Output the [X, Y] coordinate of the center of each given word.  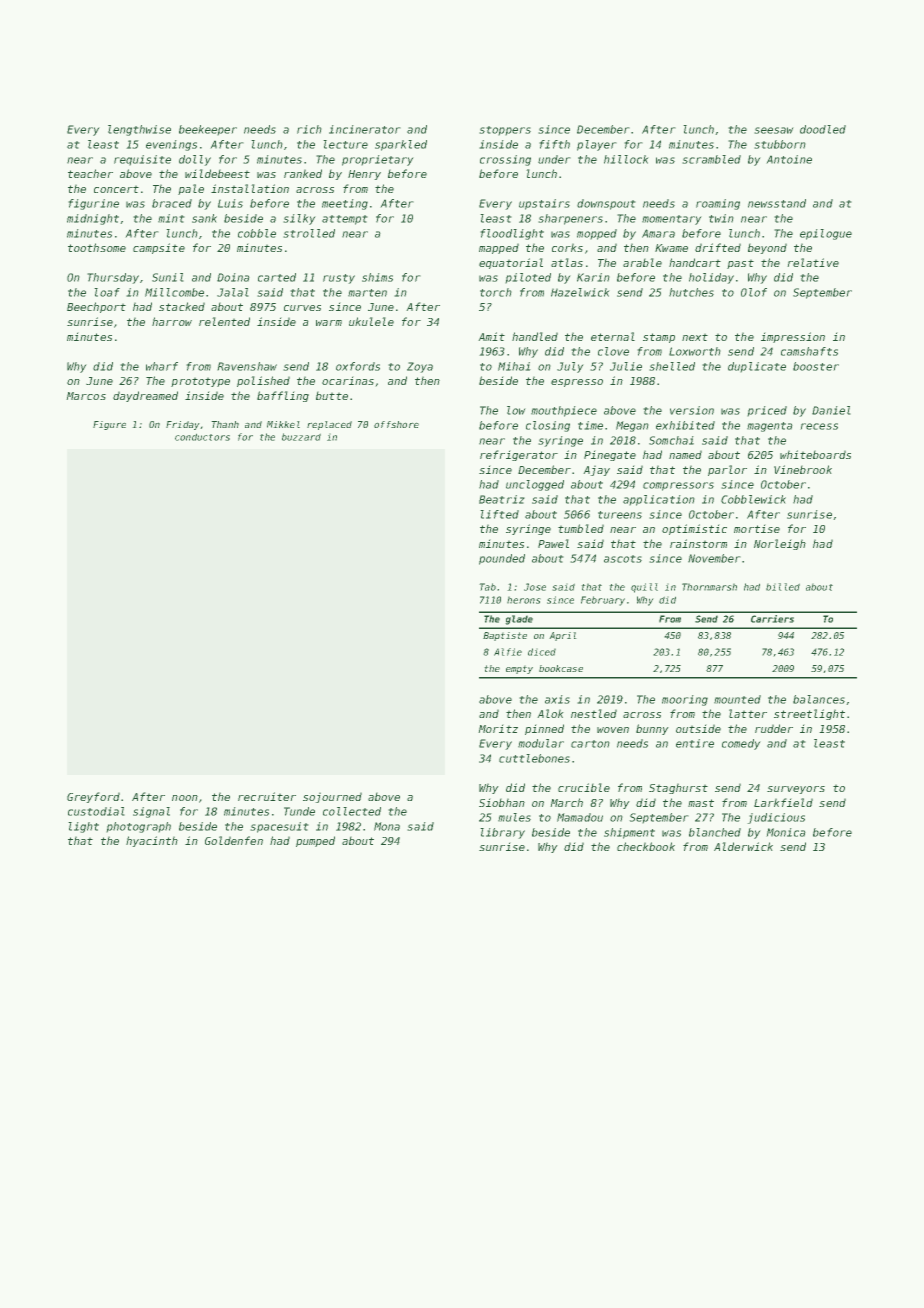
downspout [606, 204]
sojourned [332, 797]
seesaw [774, 130]
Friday [183, 425]
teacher [90, 173]
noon [185, 798]
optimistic [694, 529]
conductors [202, 437]
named [685, 454]
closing [548, 426]
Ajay [596, 470]
